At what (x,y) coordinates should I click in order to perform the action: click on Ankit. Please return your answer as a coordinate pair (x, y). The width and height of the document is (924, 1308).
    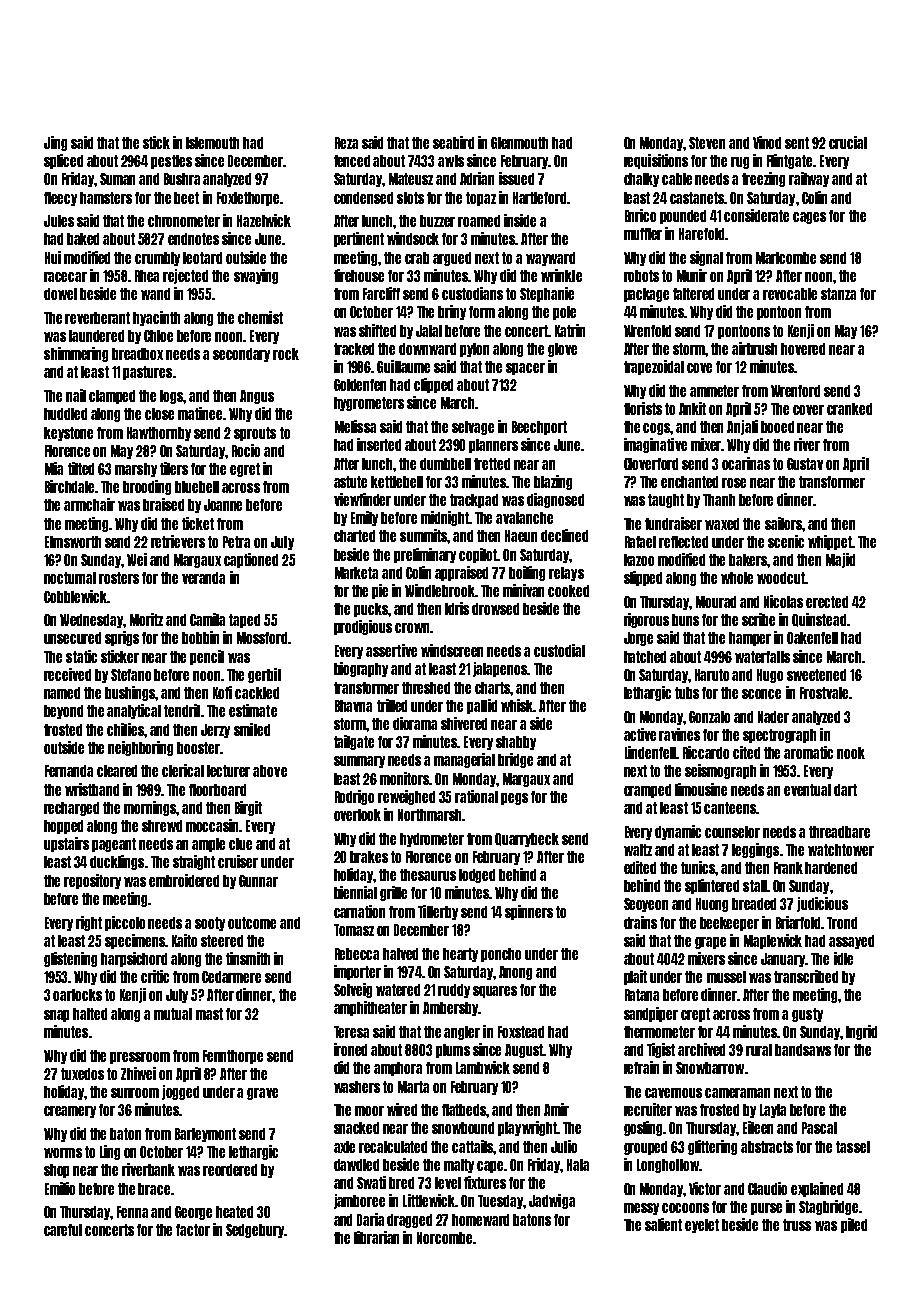
    Looking at the image, I should click on (692, 408).
